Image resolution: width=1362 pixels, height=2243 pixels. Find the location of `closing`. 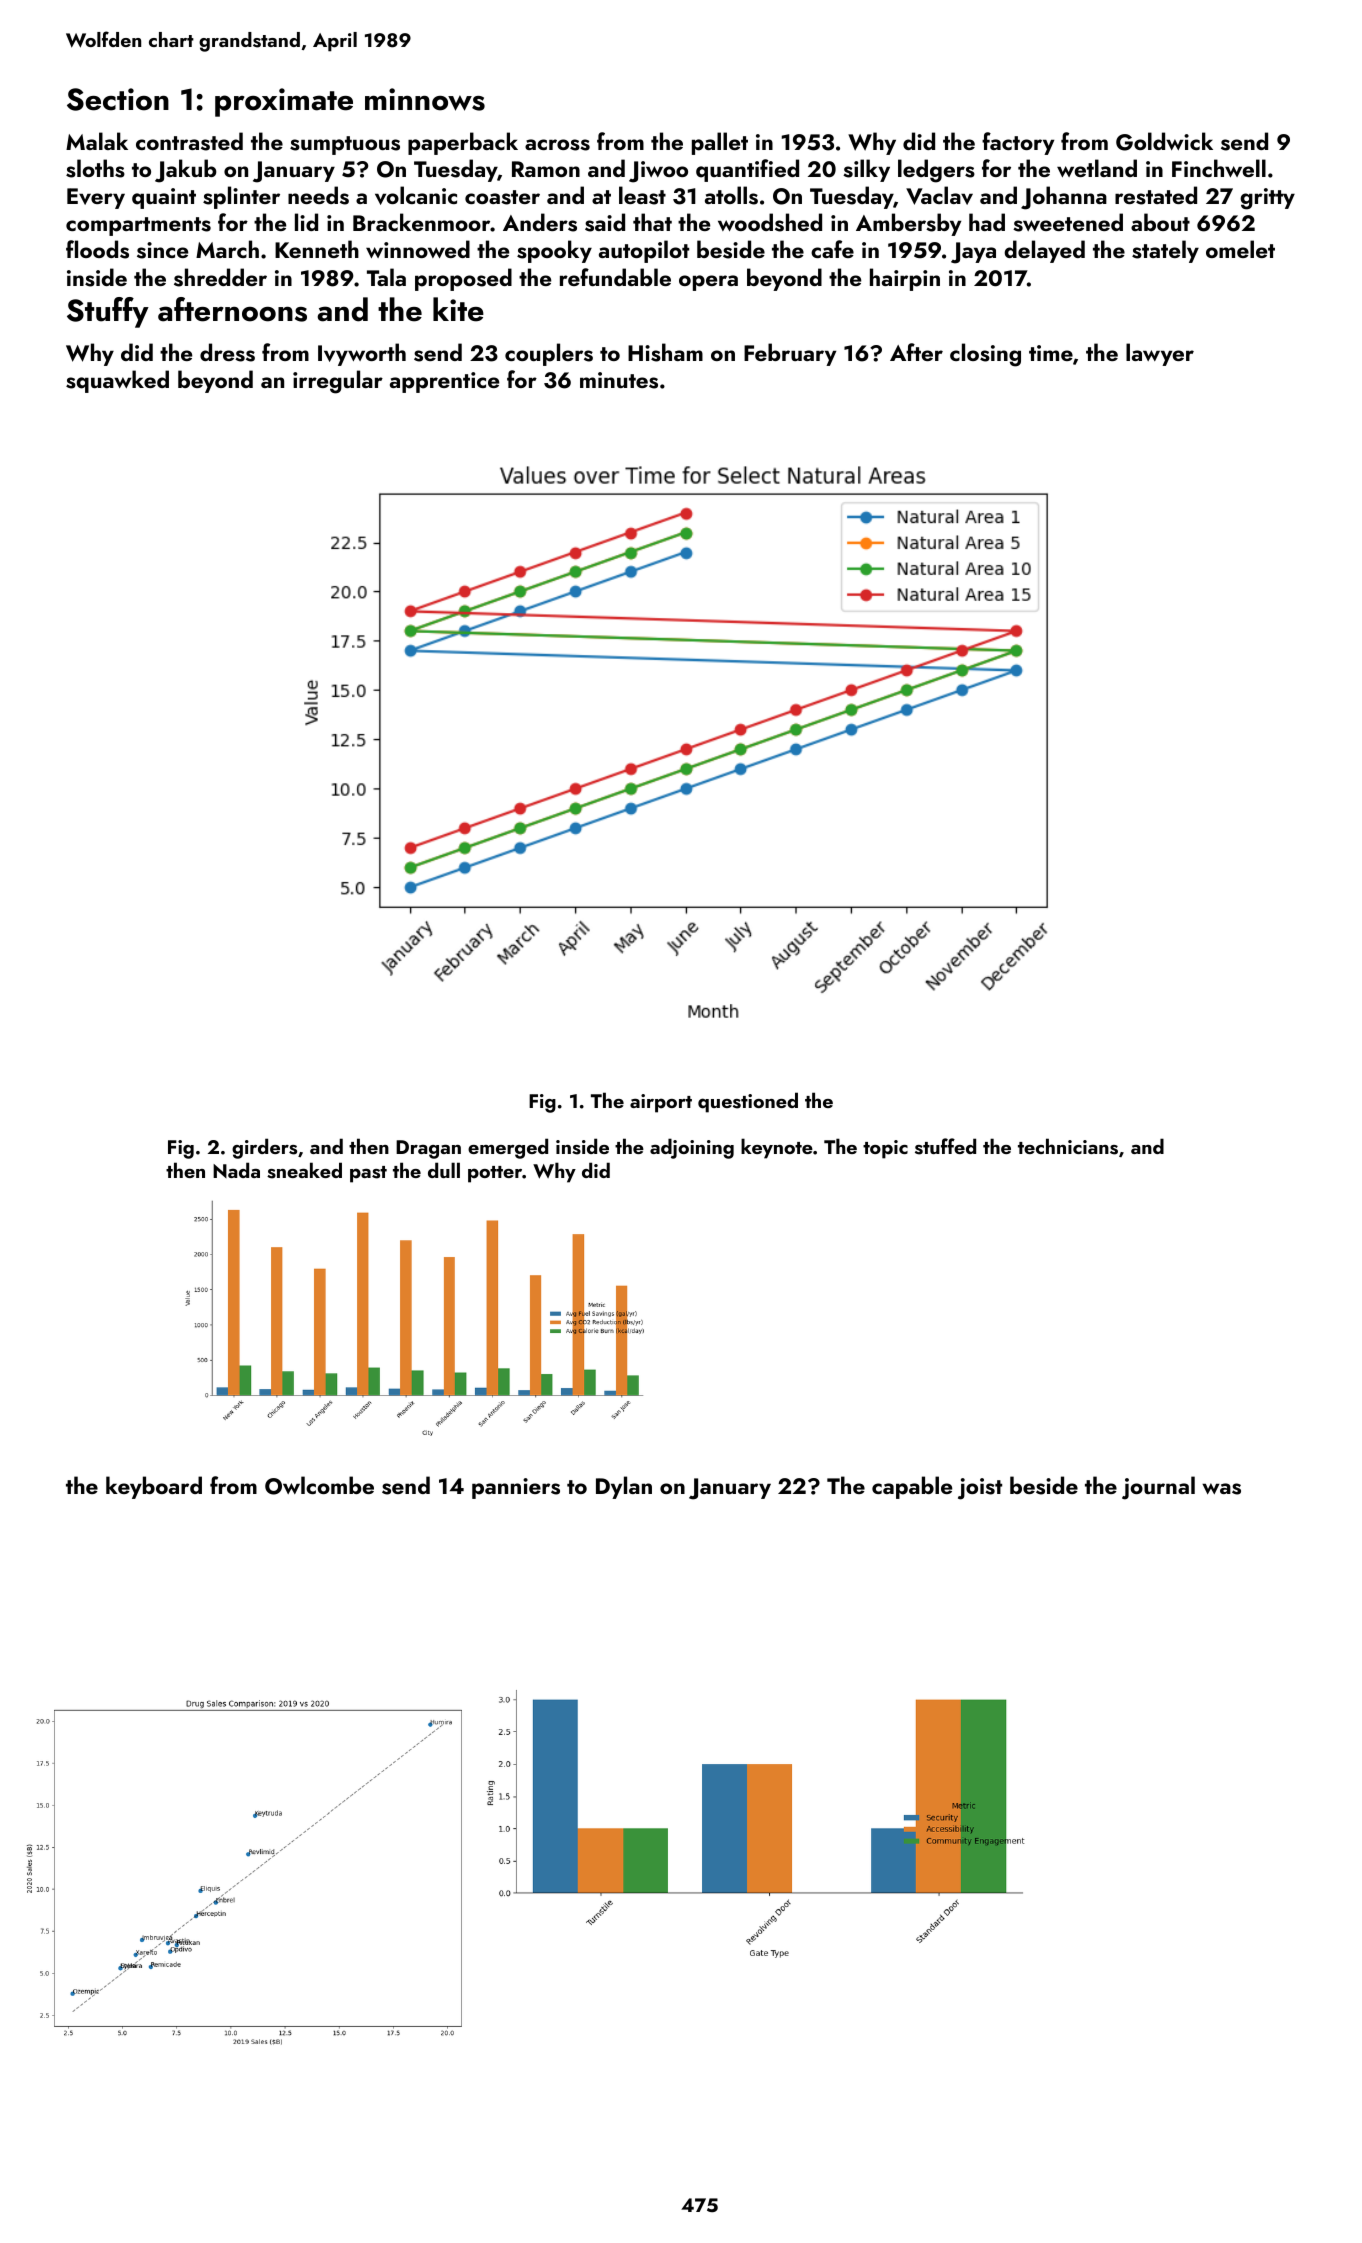

closing is located at coordinates (985, 355).
